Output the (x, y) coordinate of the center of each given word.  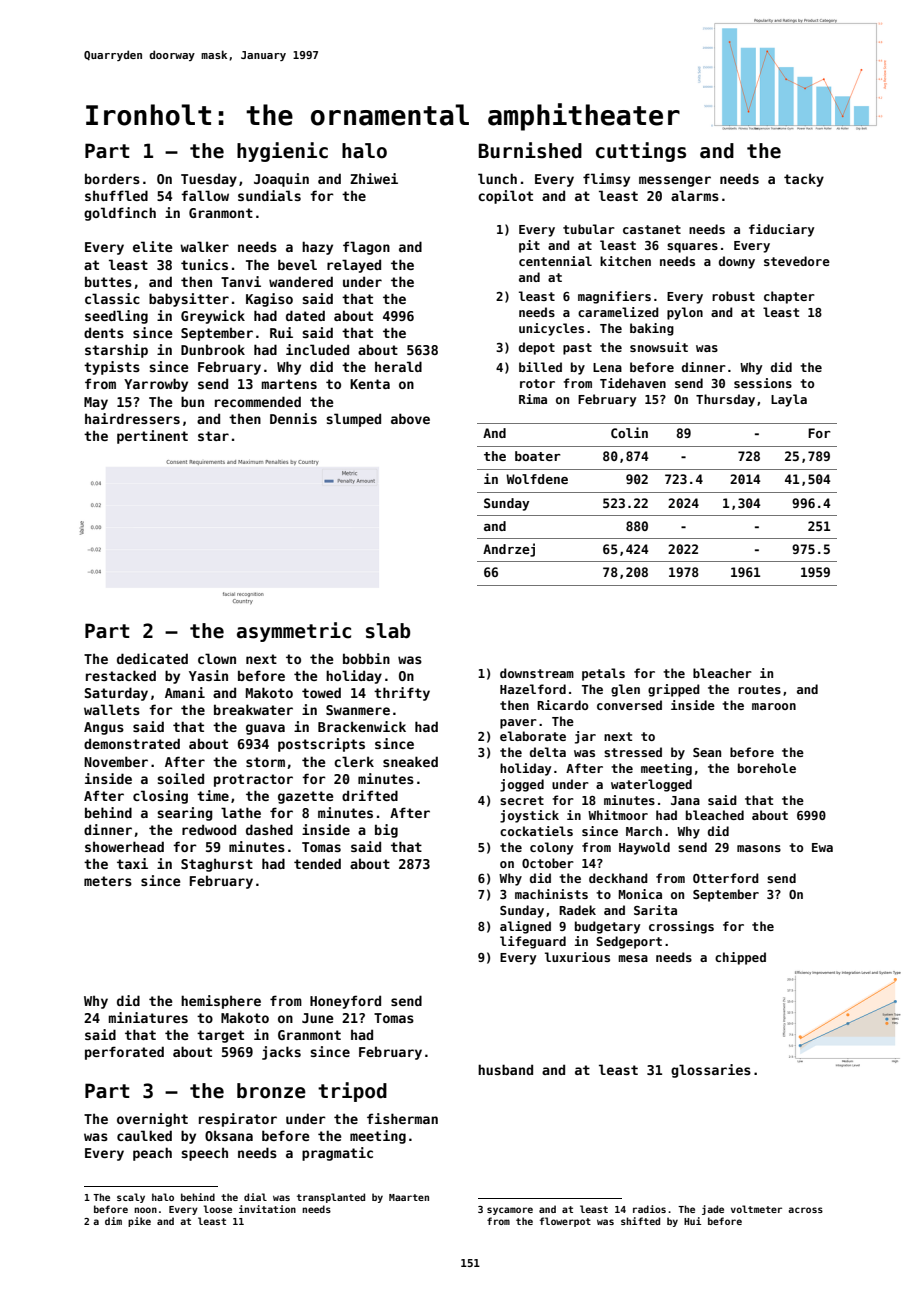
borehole (767, 768)
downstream (537, 673)
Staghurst (217, 865)
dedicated (152, 658)
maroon (774, 706)
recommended (258, 401)
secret (522, 800)
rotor (537, 383)
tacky (804, 180)
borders (112, 178)
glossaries (711, 1071)
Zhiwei (374, 178)
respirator (238, 1120)
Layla (789, 400)
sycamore (510, 1211)
